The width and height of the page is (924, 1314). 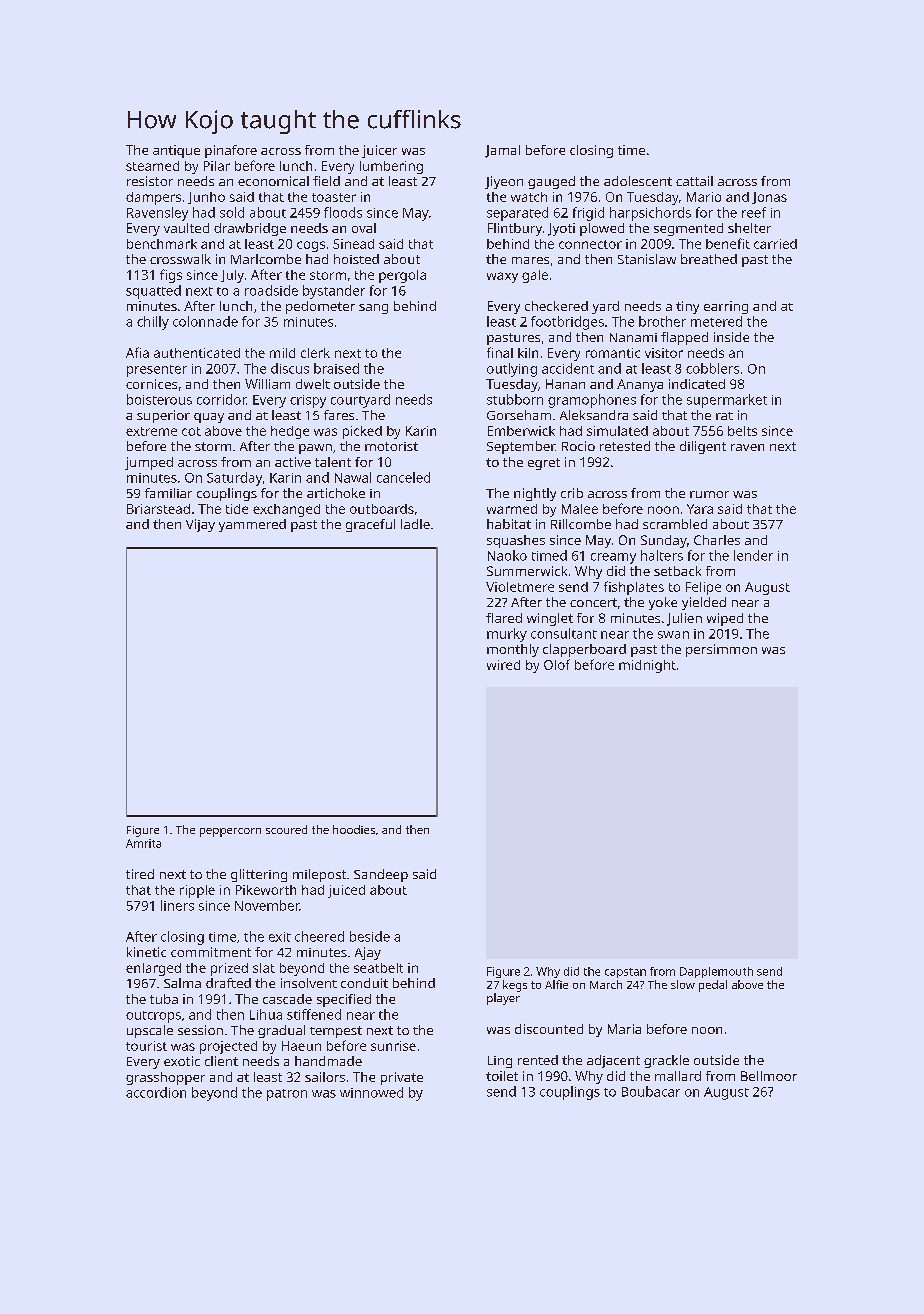 I want to click on winnowed, so click(x=371, y=1092).
